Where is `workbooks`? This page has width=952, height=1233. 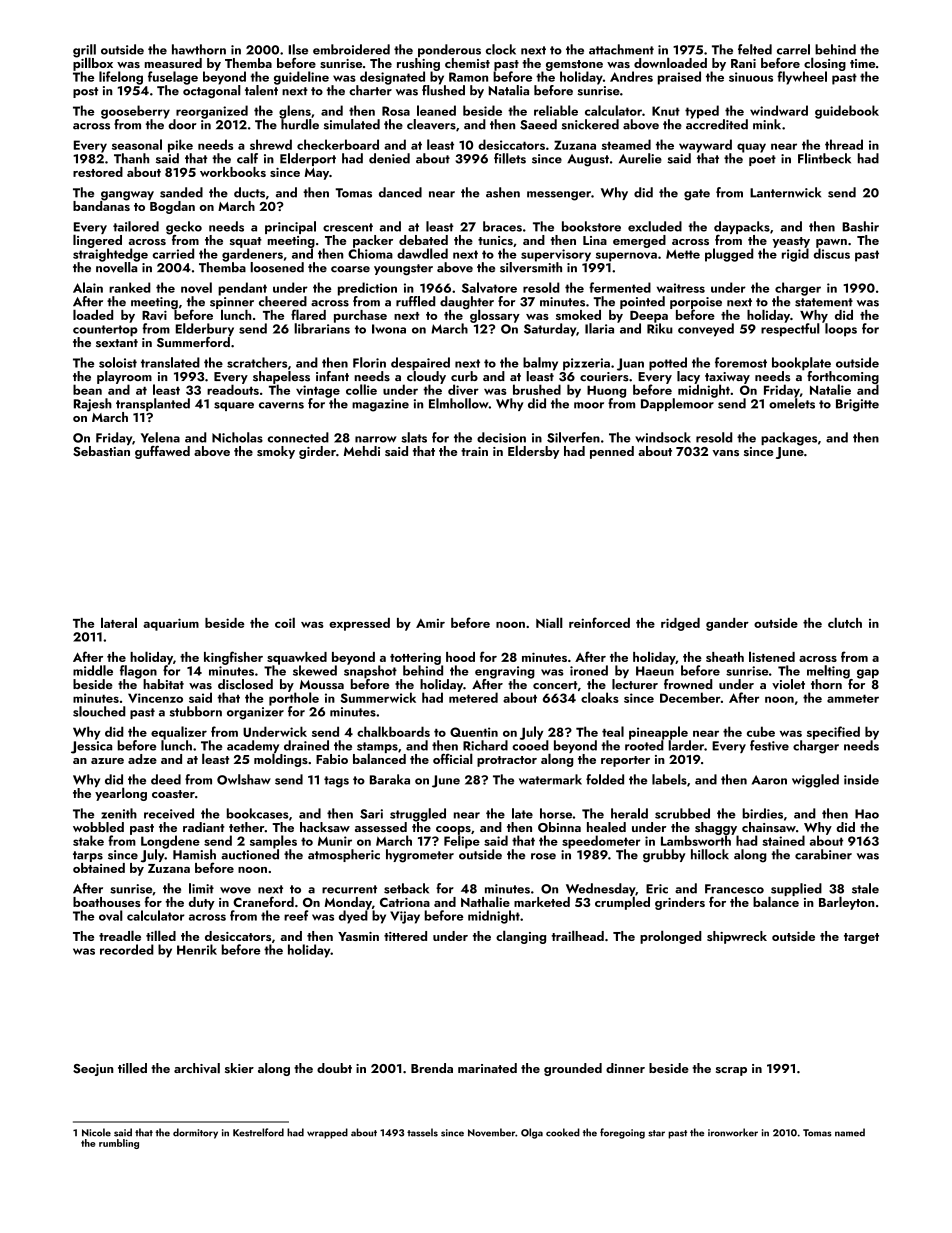 workbooks is located at coordinates (233, 172).
